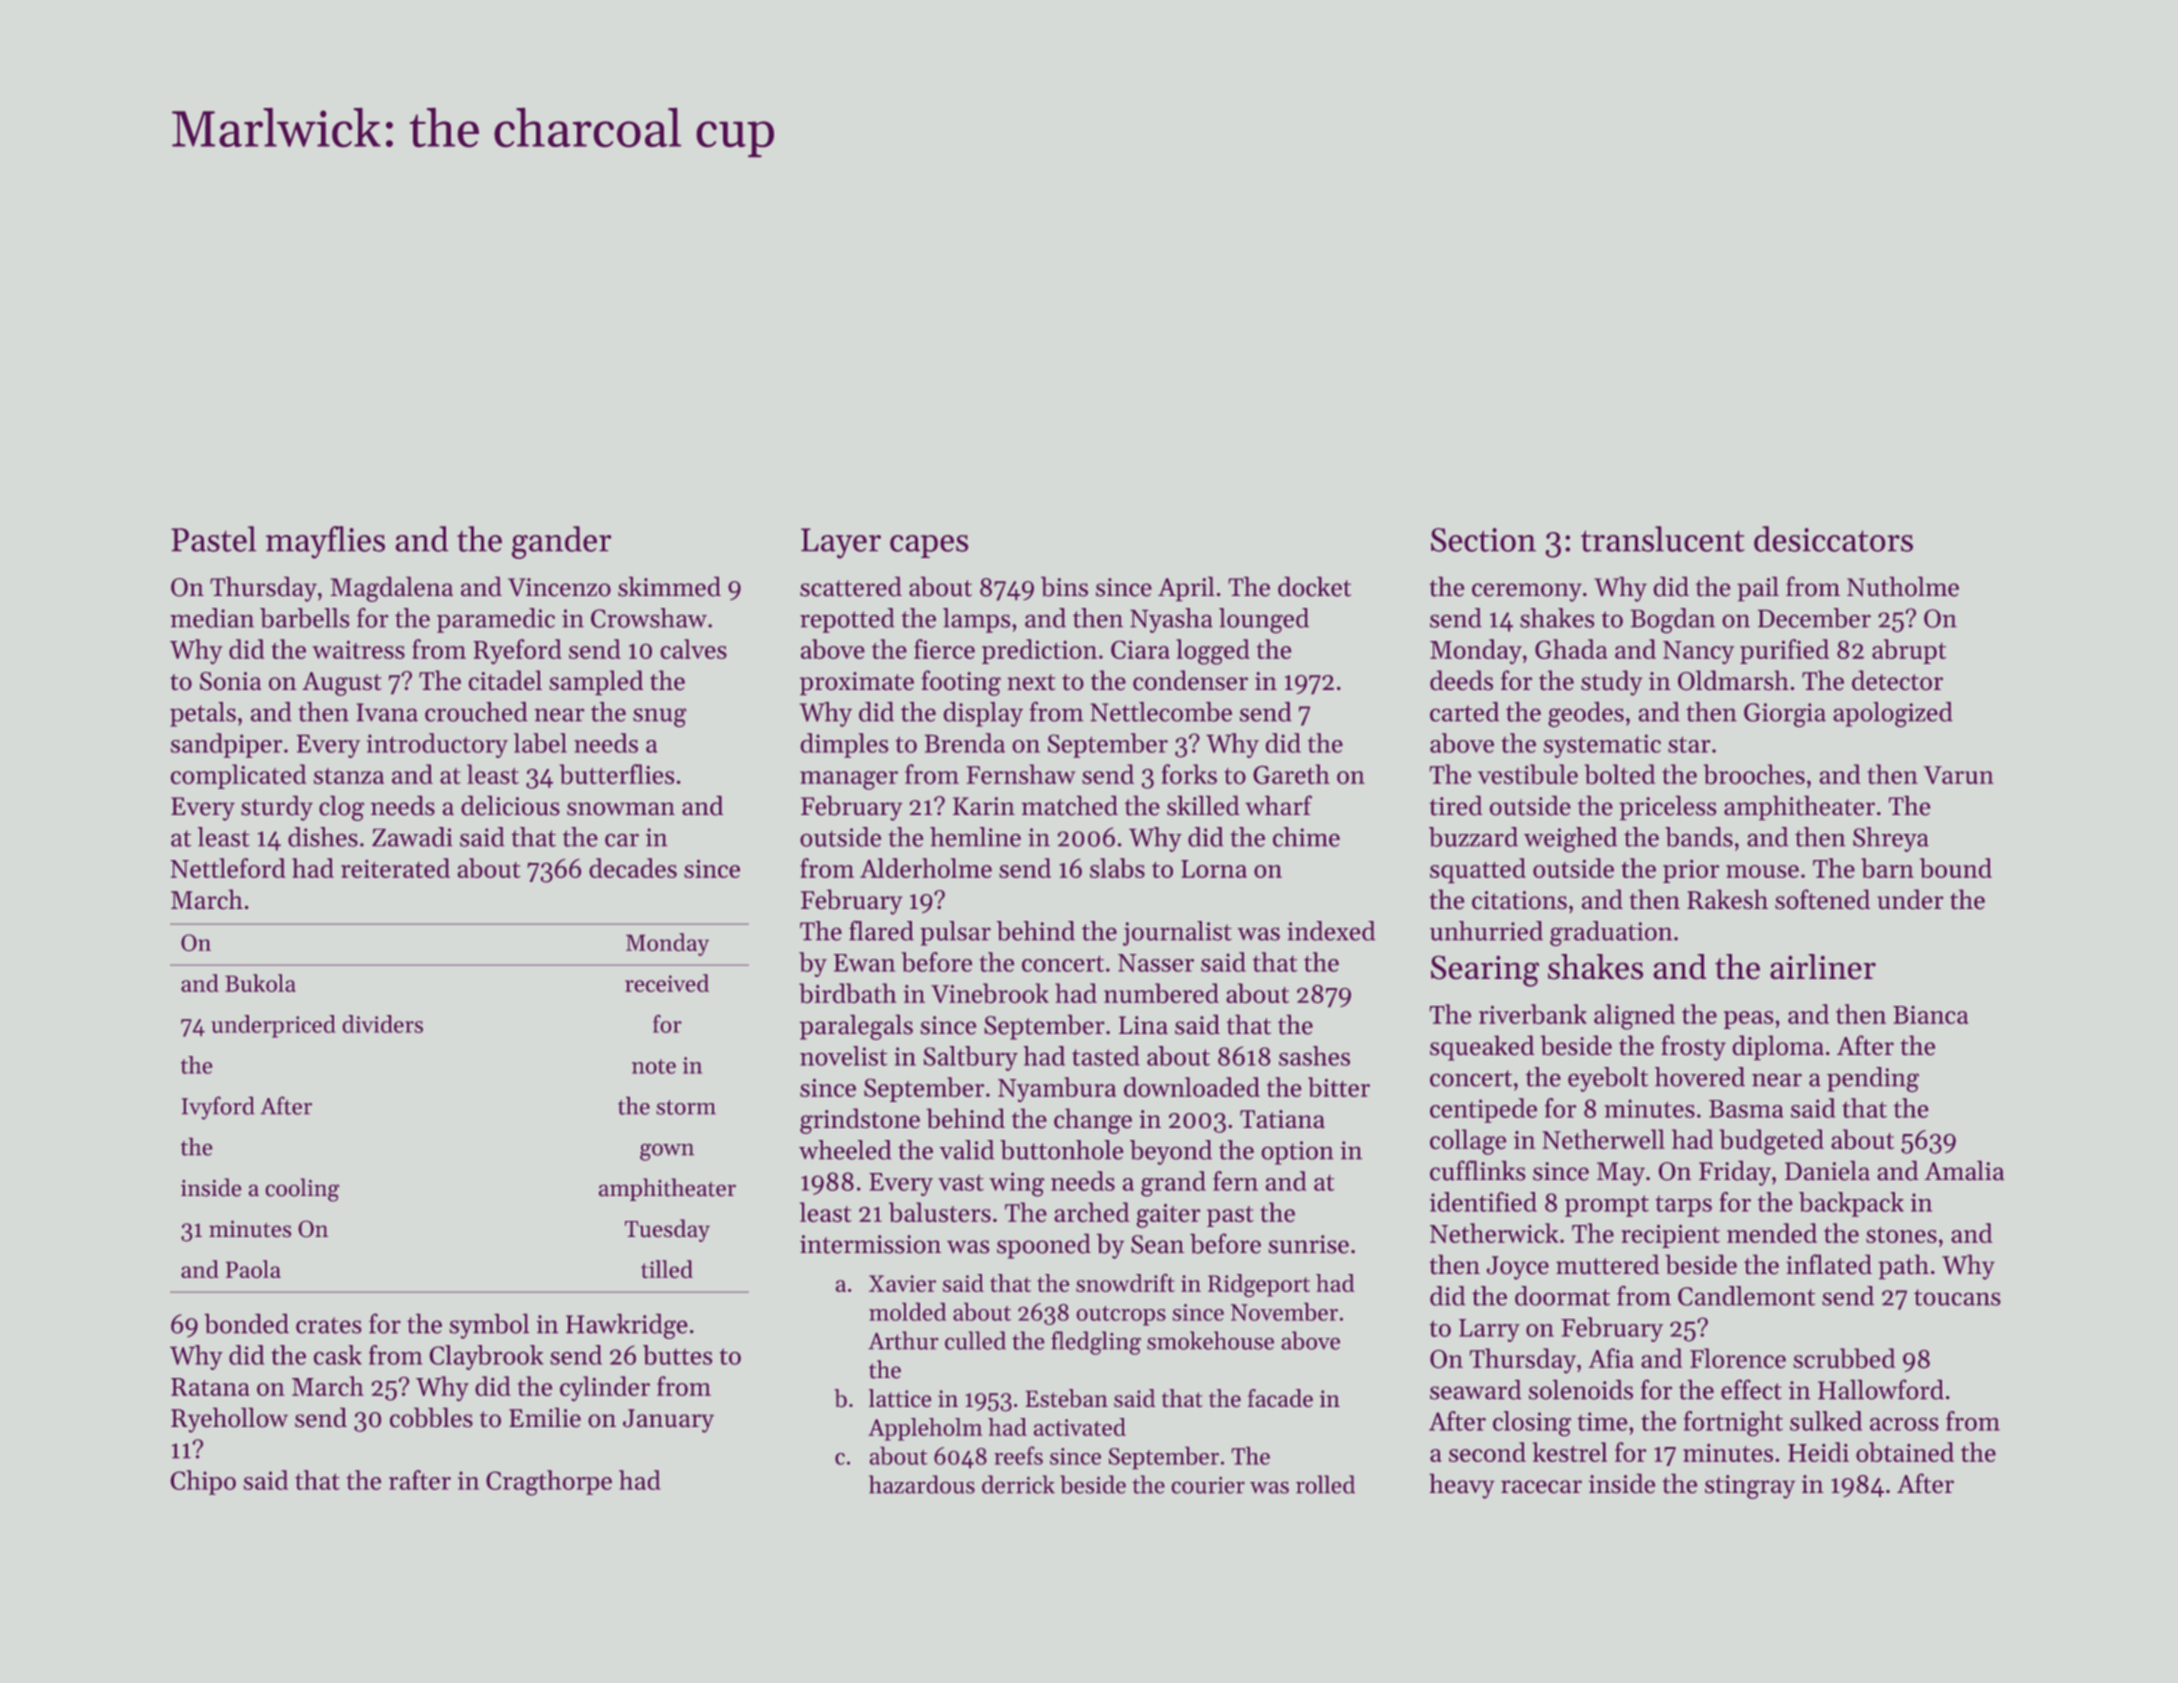  Describe the element at coordinates (1093, 1121) in the image. I see `change` at that location.
